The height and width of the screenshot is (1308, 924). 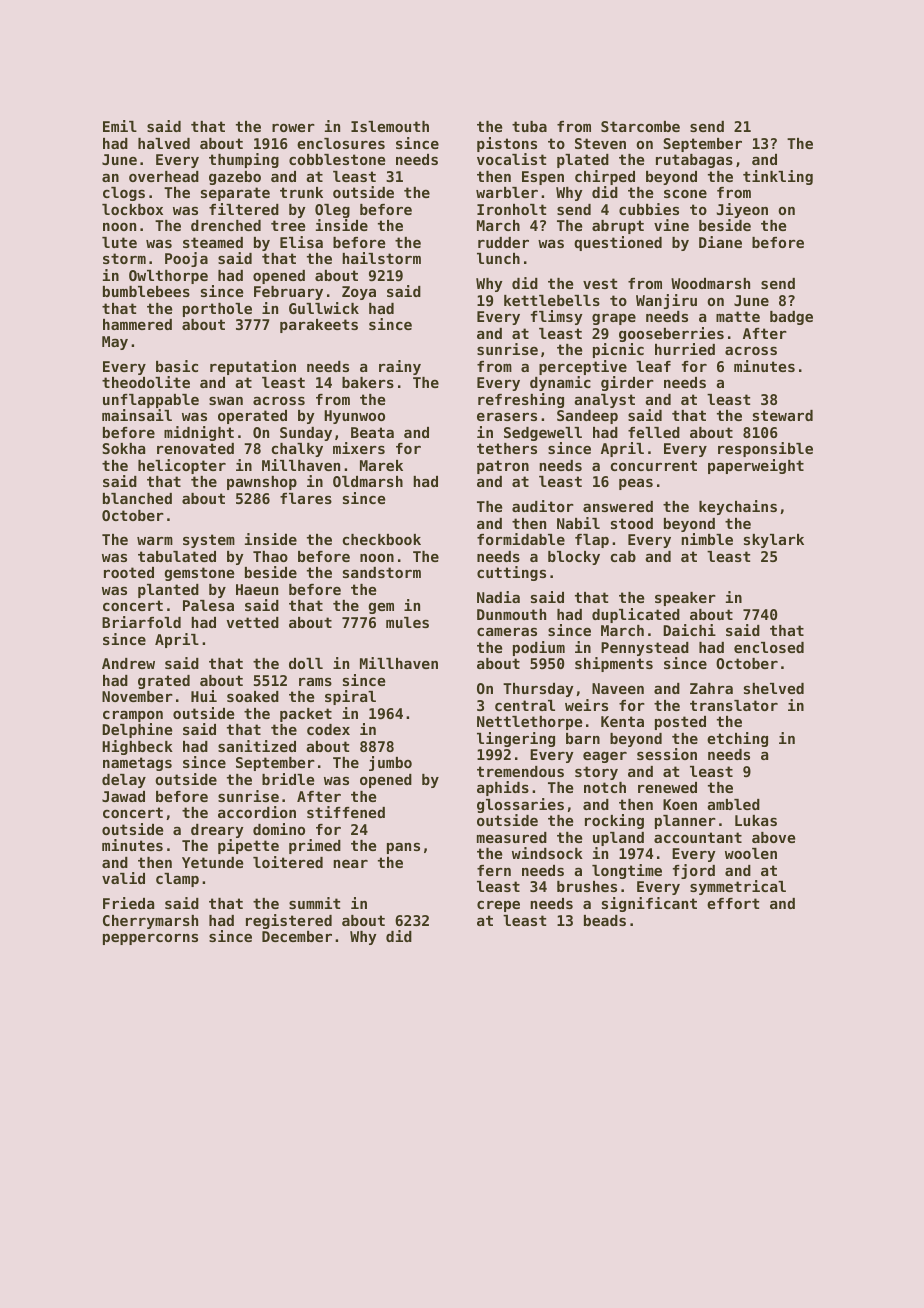 What do you see at coordinates (605, 920) in the screenshot?
I see `beads` at bounding box center [605, 920].
